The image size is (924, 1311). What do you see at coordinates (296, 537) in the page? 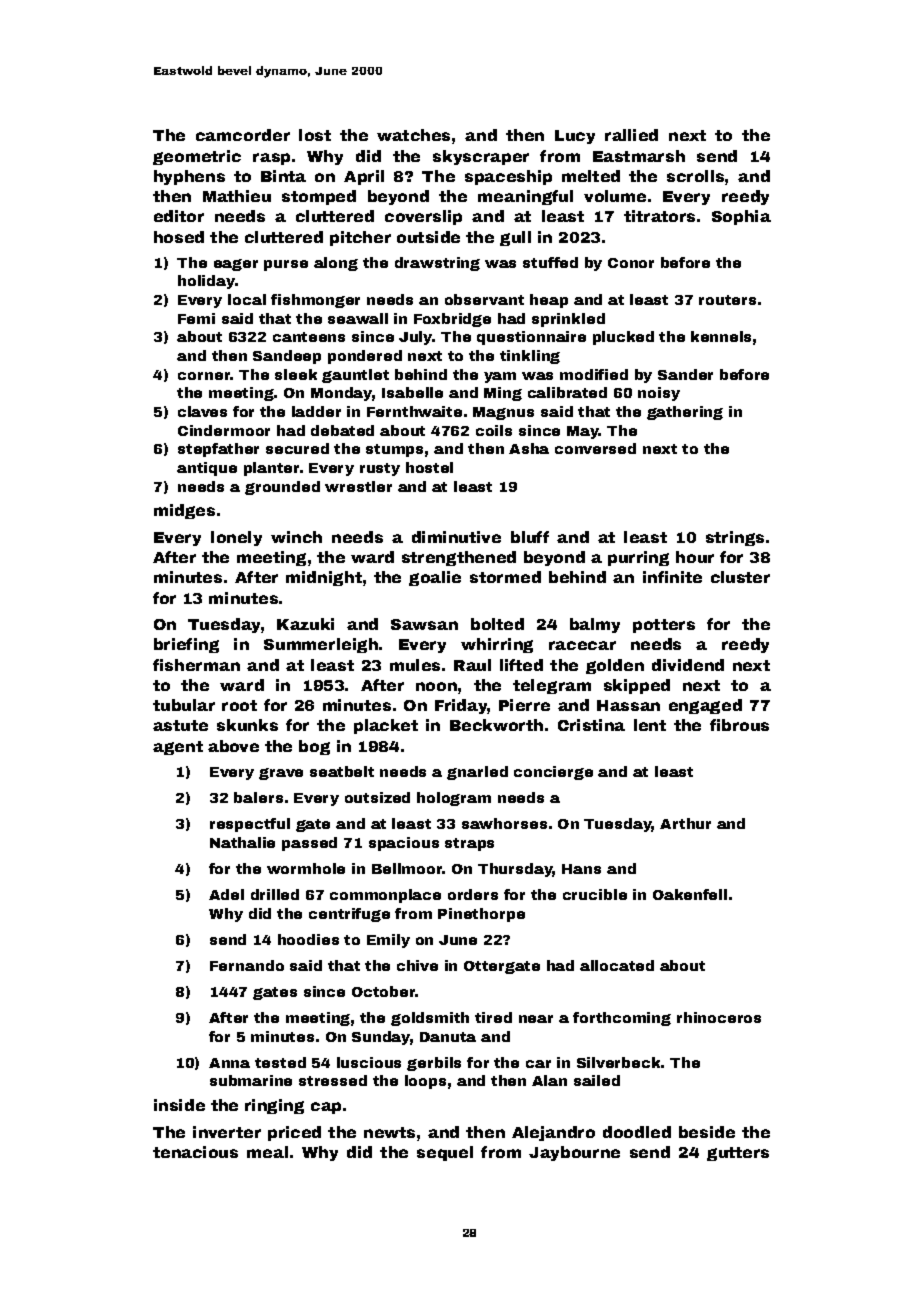
I see `winch` at bounding box center [296, 537].
